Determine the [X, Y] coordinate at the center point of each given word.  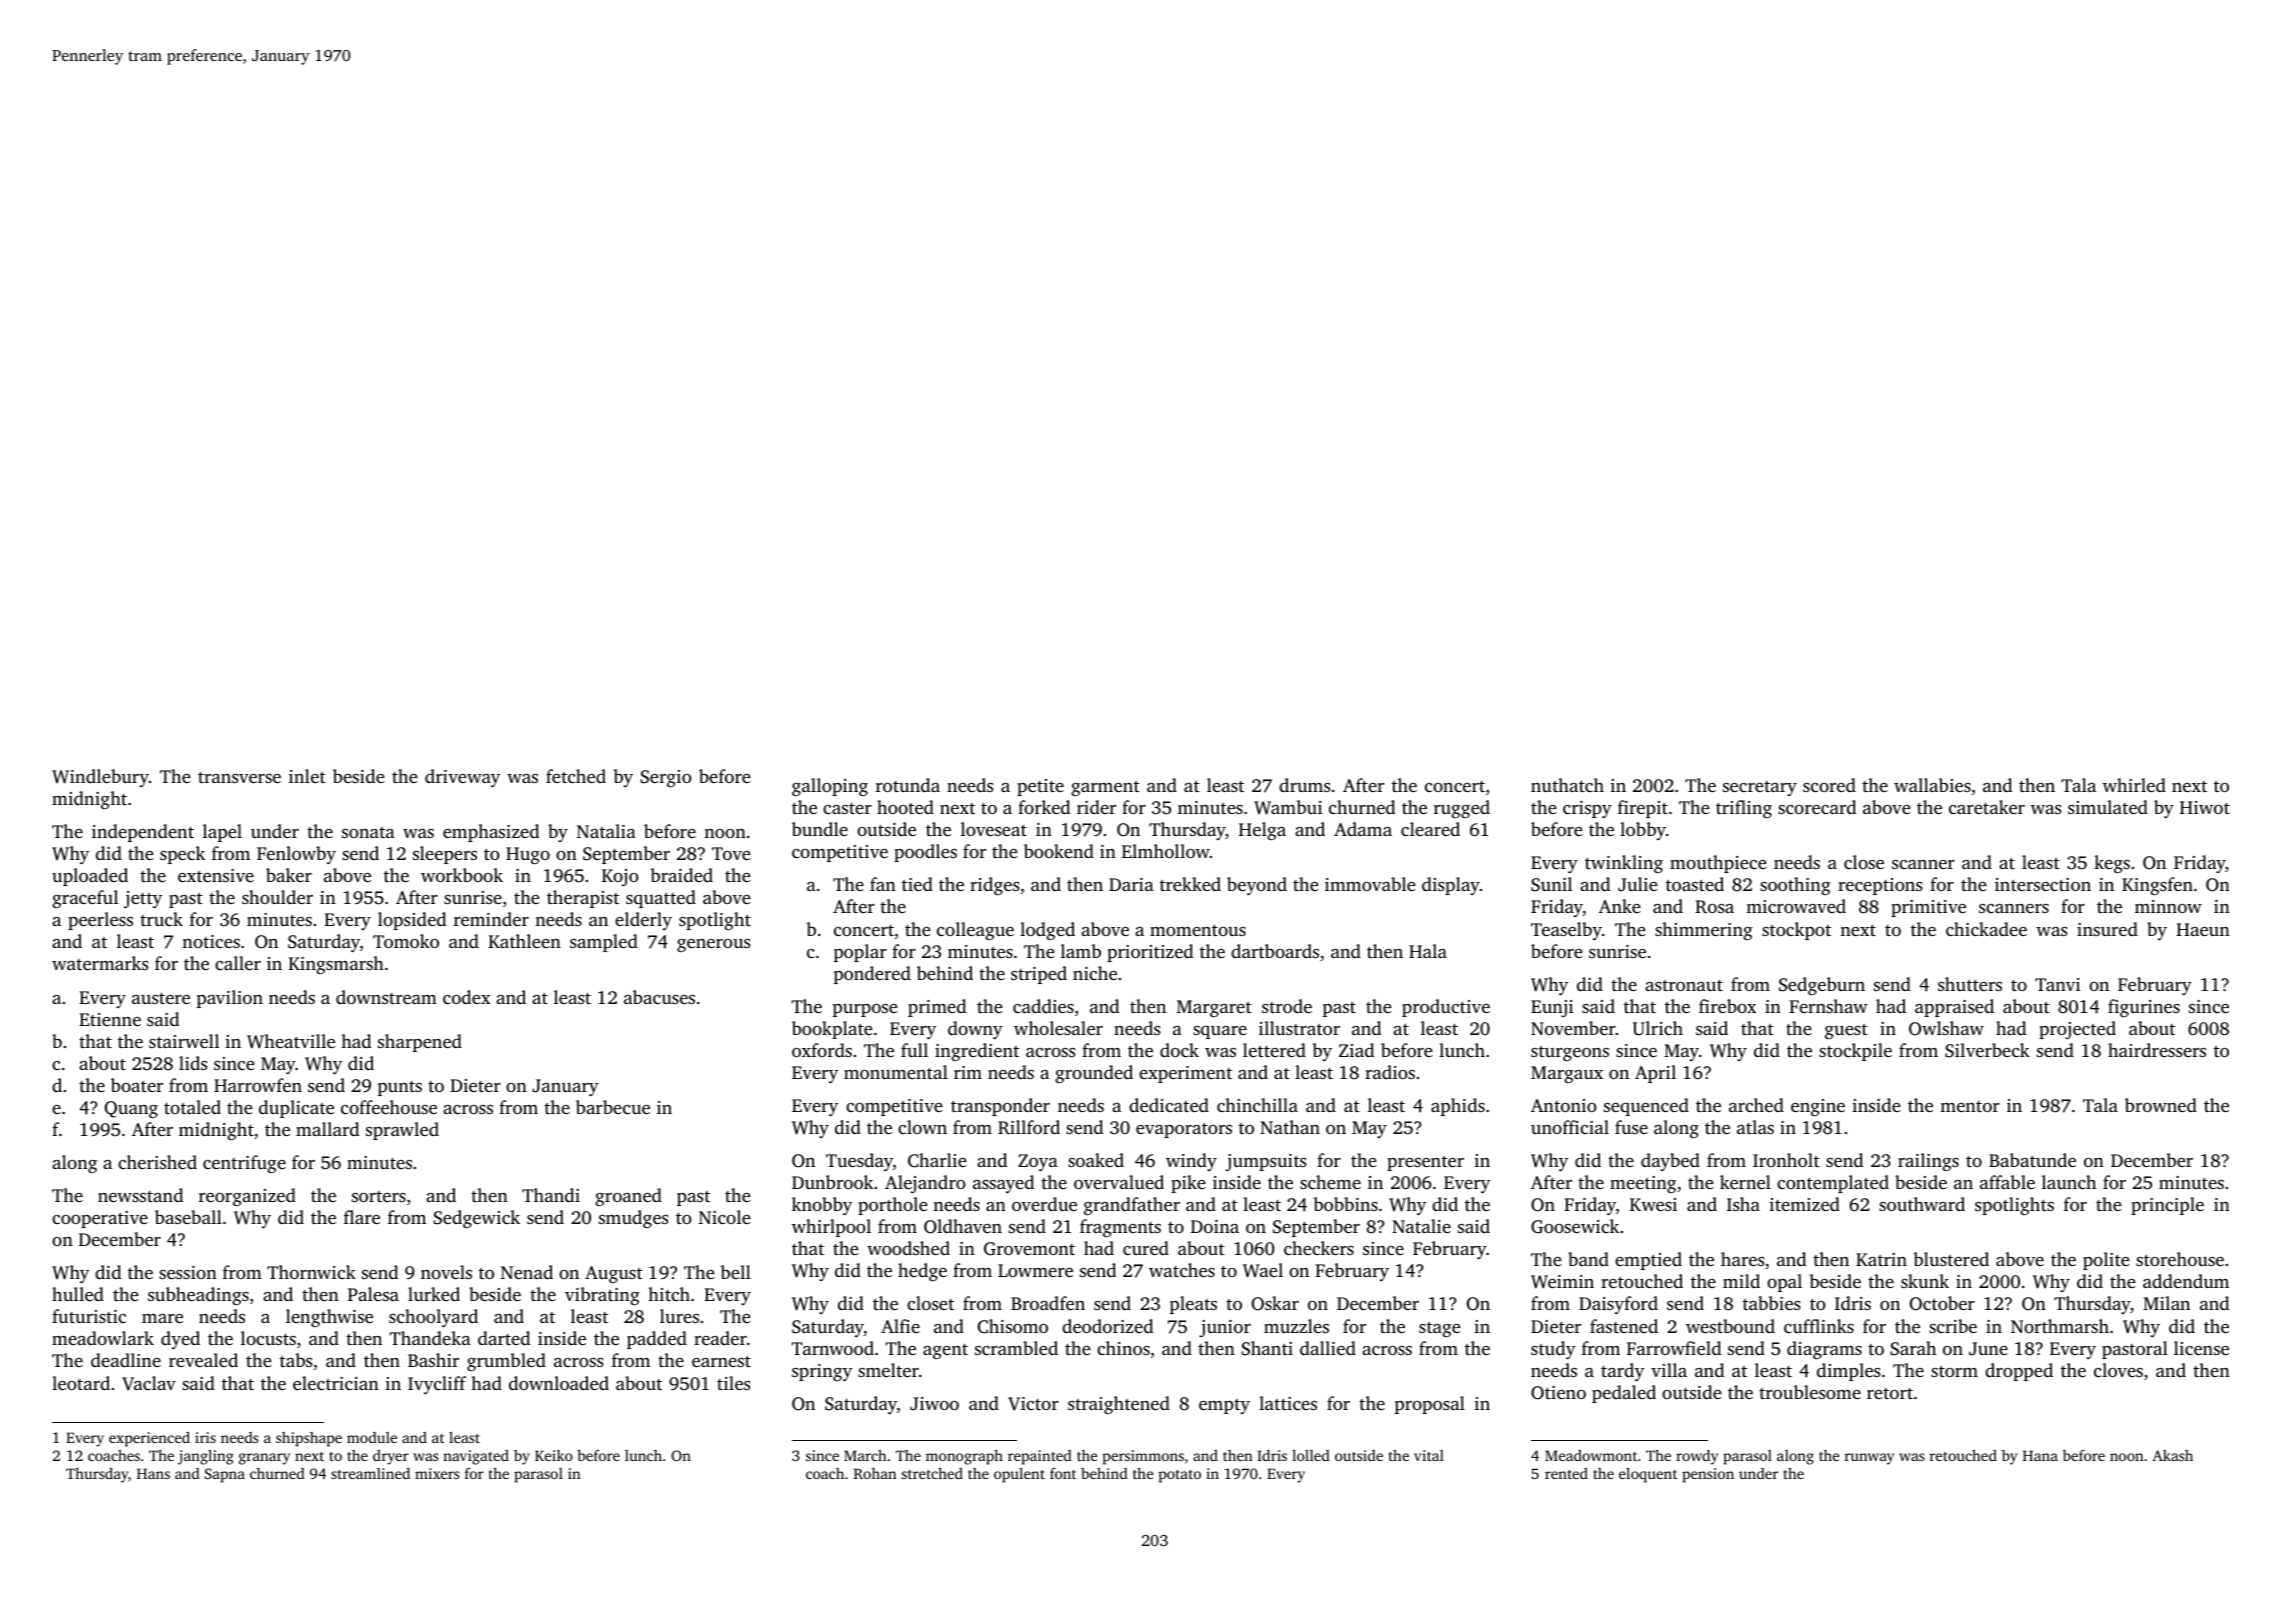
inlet [307, 776]
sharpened [420, 1043]
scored [1829, 785]
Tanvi [2057, 984]
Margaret [1214, 1008]
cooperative [100, 1219]
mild [1741, 1281]
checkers [1319, 1248]
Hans [153, 1473]
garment [1105, 788]
